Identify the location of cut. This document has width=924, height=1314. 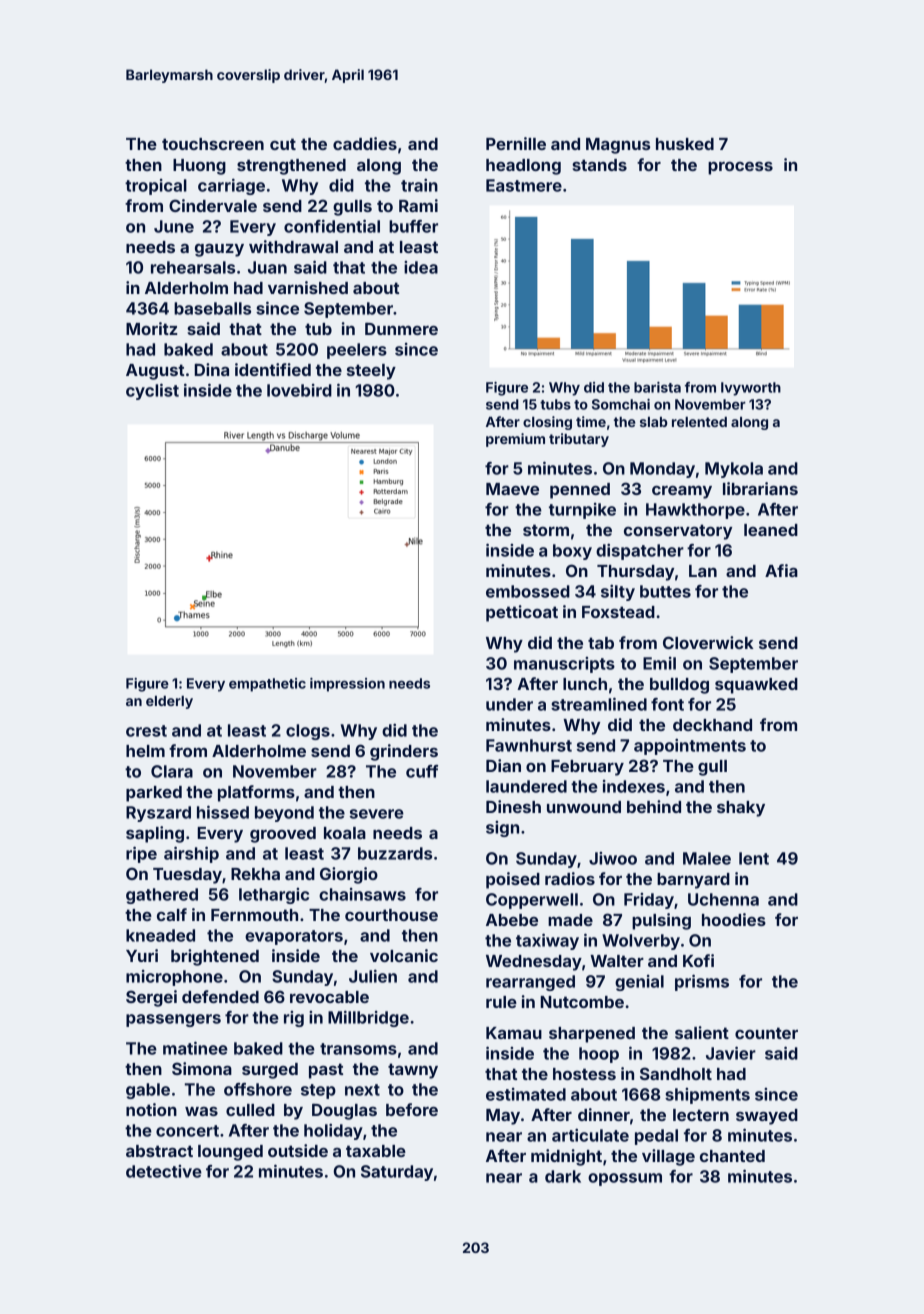
(283, 144).
